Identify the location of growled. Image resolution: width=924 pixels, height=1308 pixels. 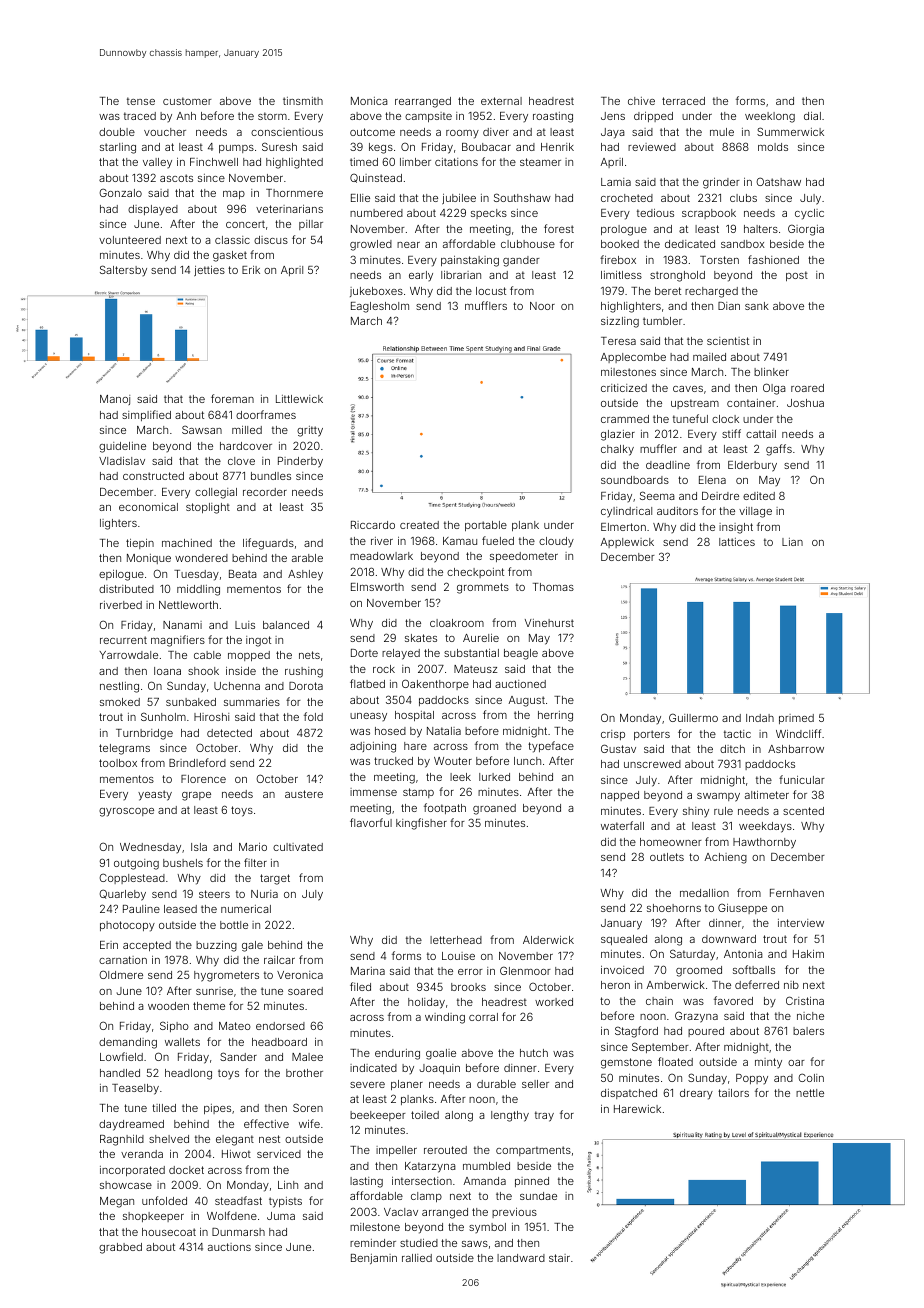
(371, 245).
